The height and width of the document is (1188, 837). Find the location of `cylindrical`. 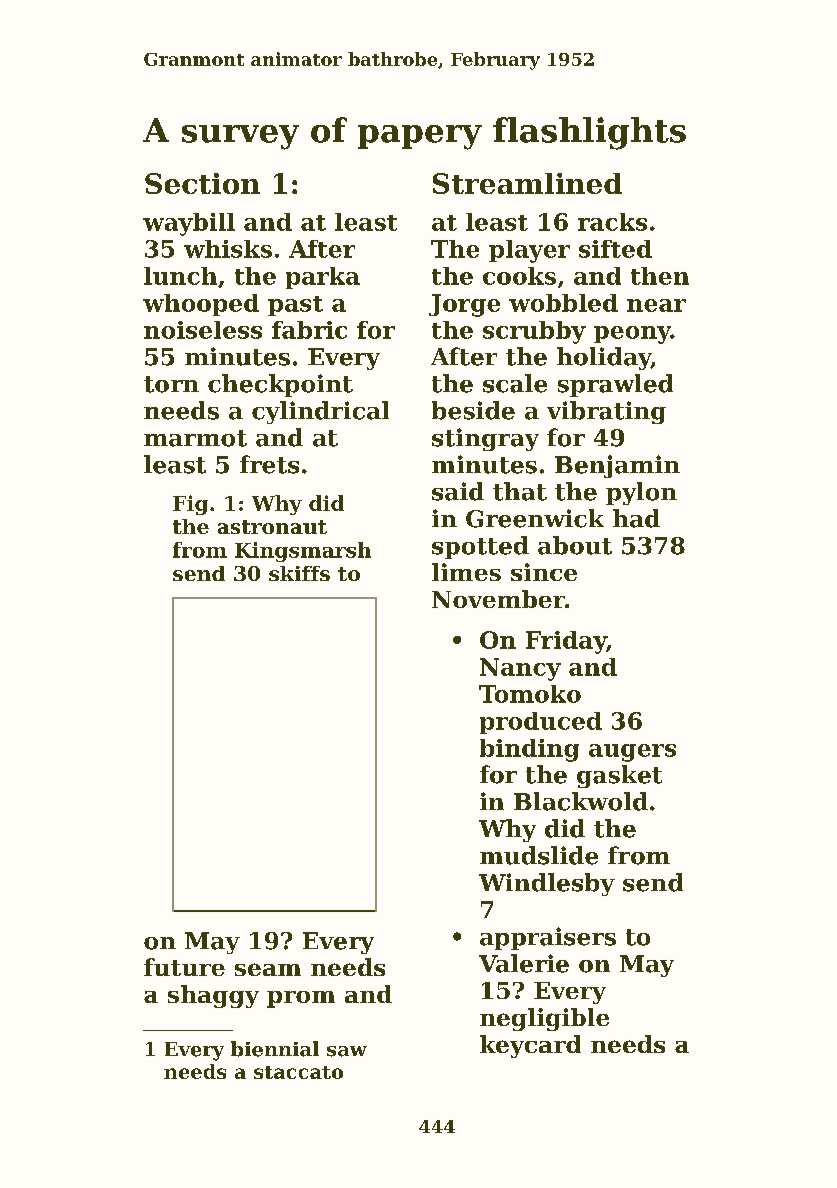

cylindrical is located at coordinates (320, 412).
